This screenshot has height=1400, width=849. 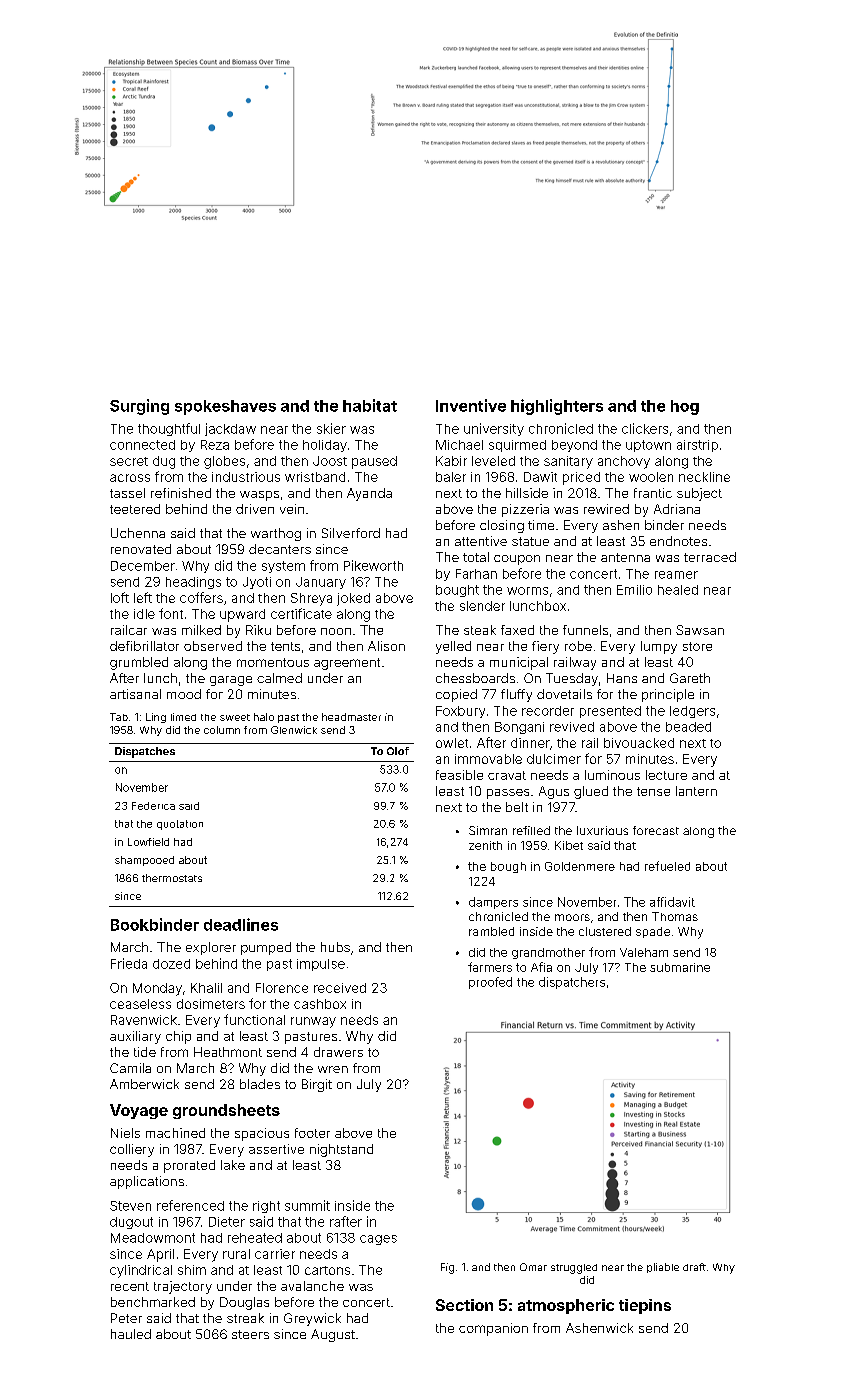 I want to click on Valeham, so click(x=644, y=952).
